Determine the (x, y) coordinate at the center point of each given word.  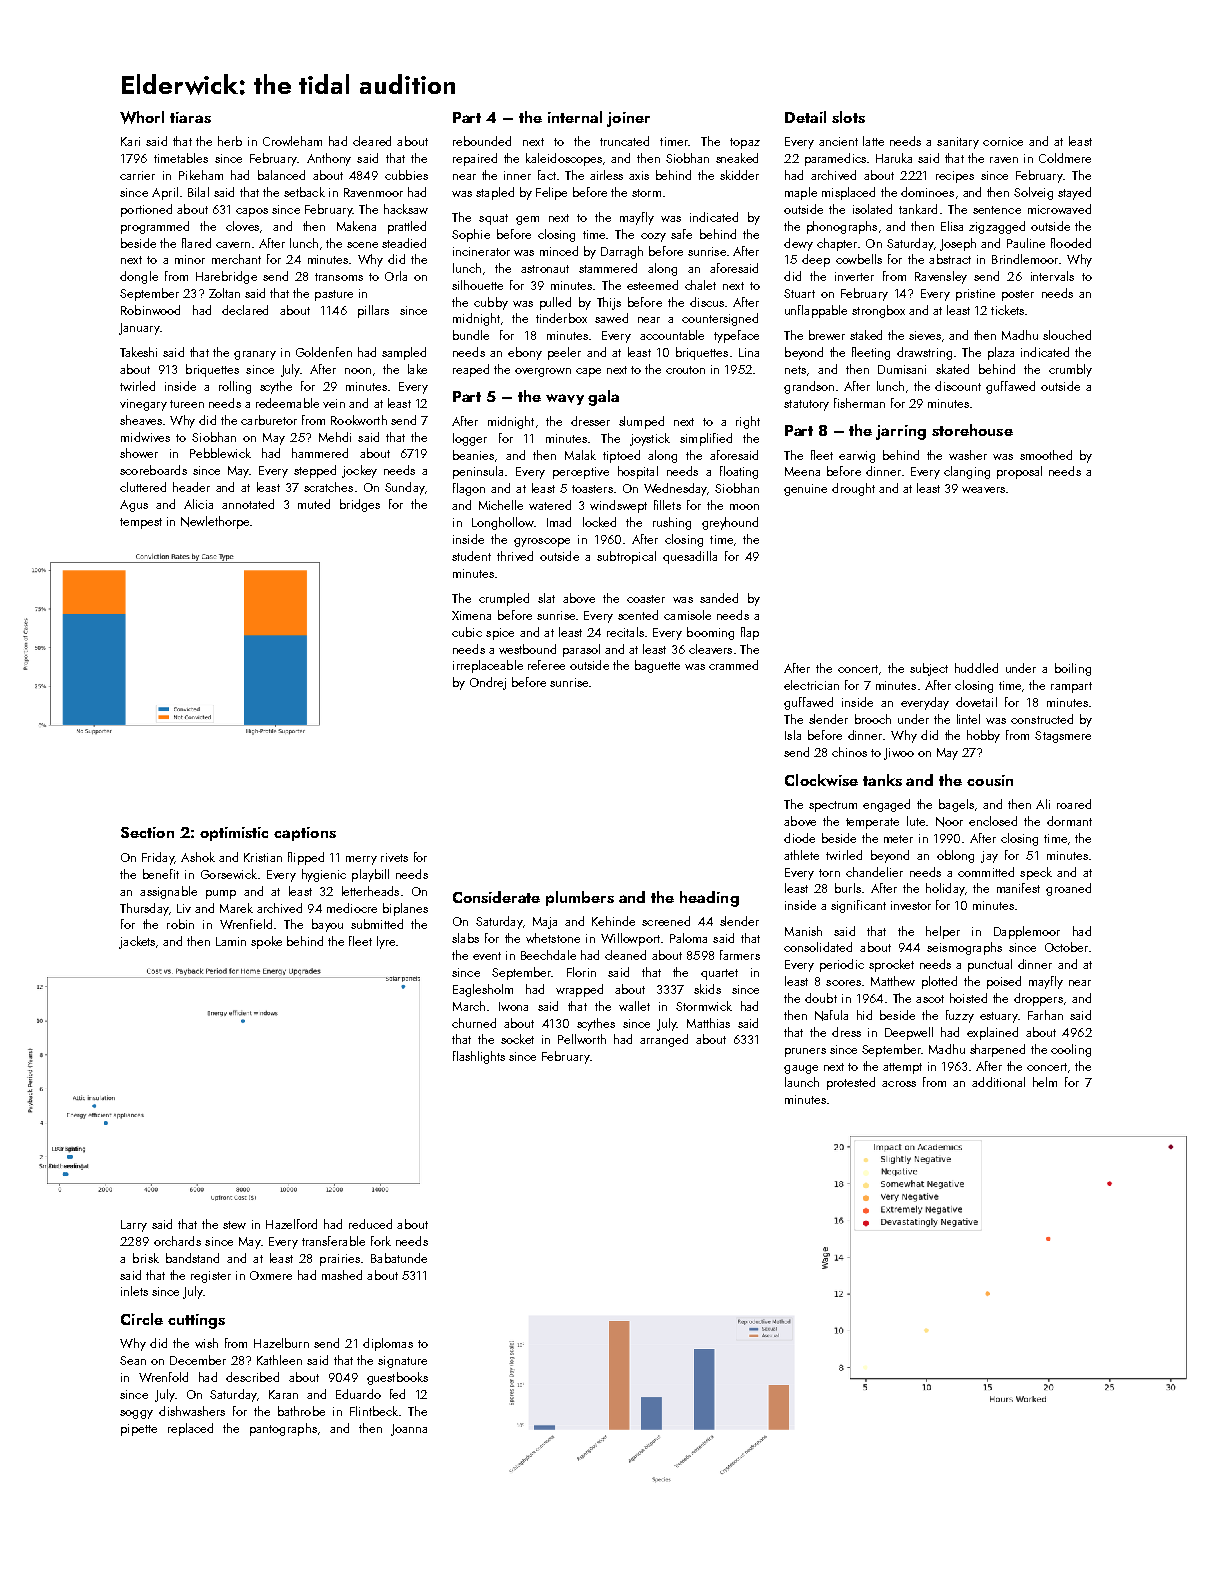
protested (851, 1083)
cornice (1003, 141)
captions (305, 834)
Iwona (513, 1006)
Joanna (409, 1430)
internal (575, 117)
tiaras (190, 117)
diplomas (388, 1344)
